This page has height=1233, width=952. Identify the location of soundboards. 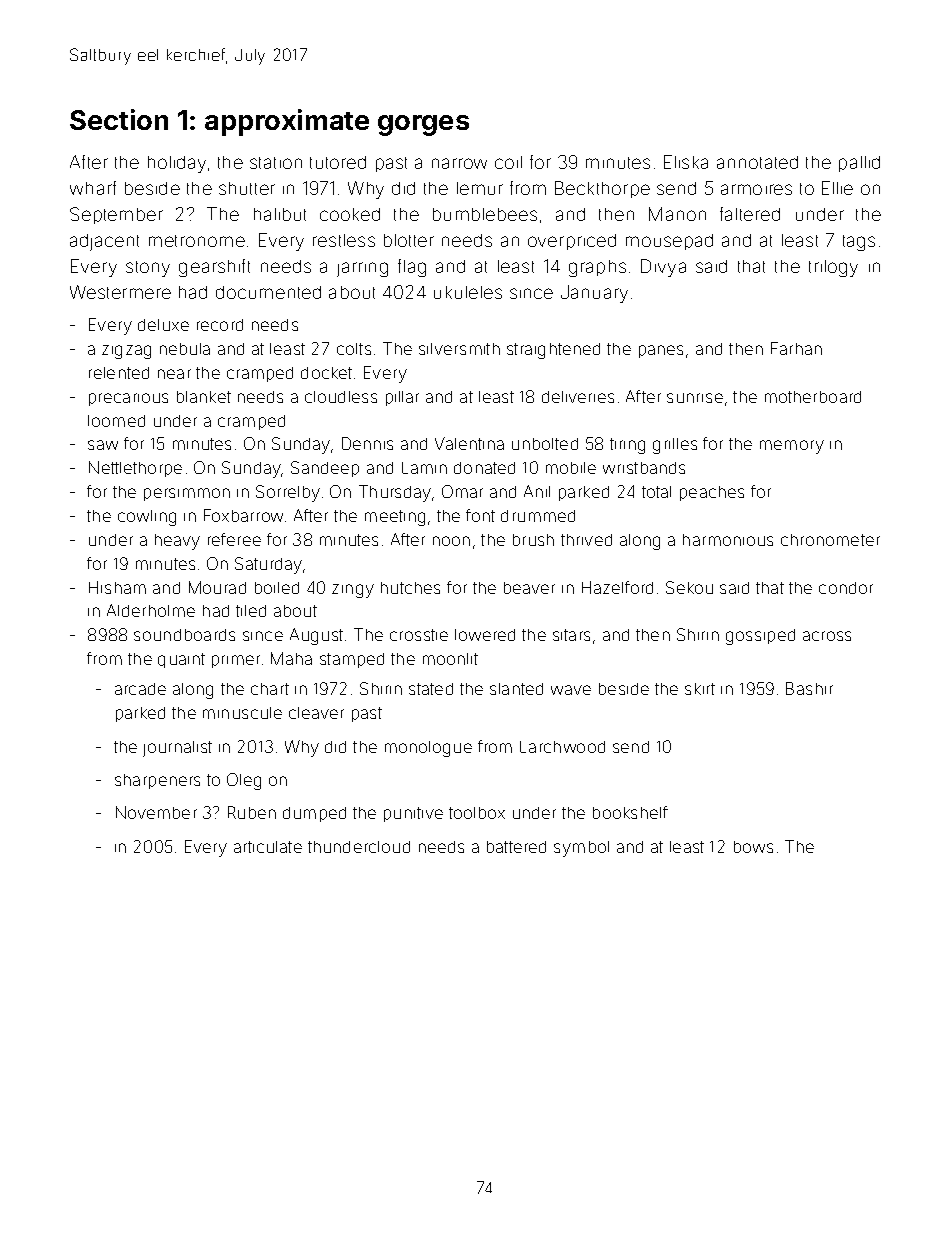
(184, 635).
